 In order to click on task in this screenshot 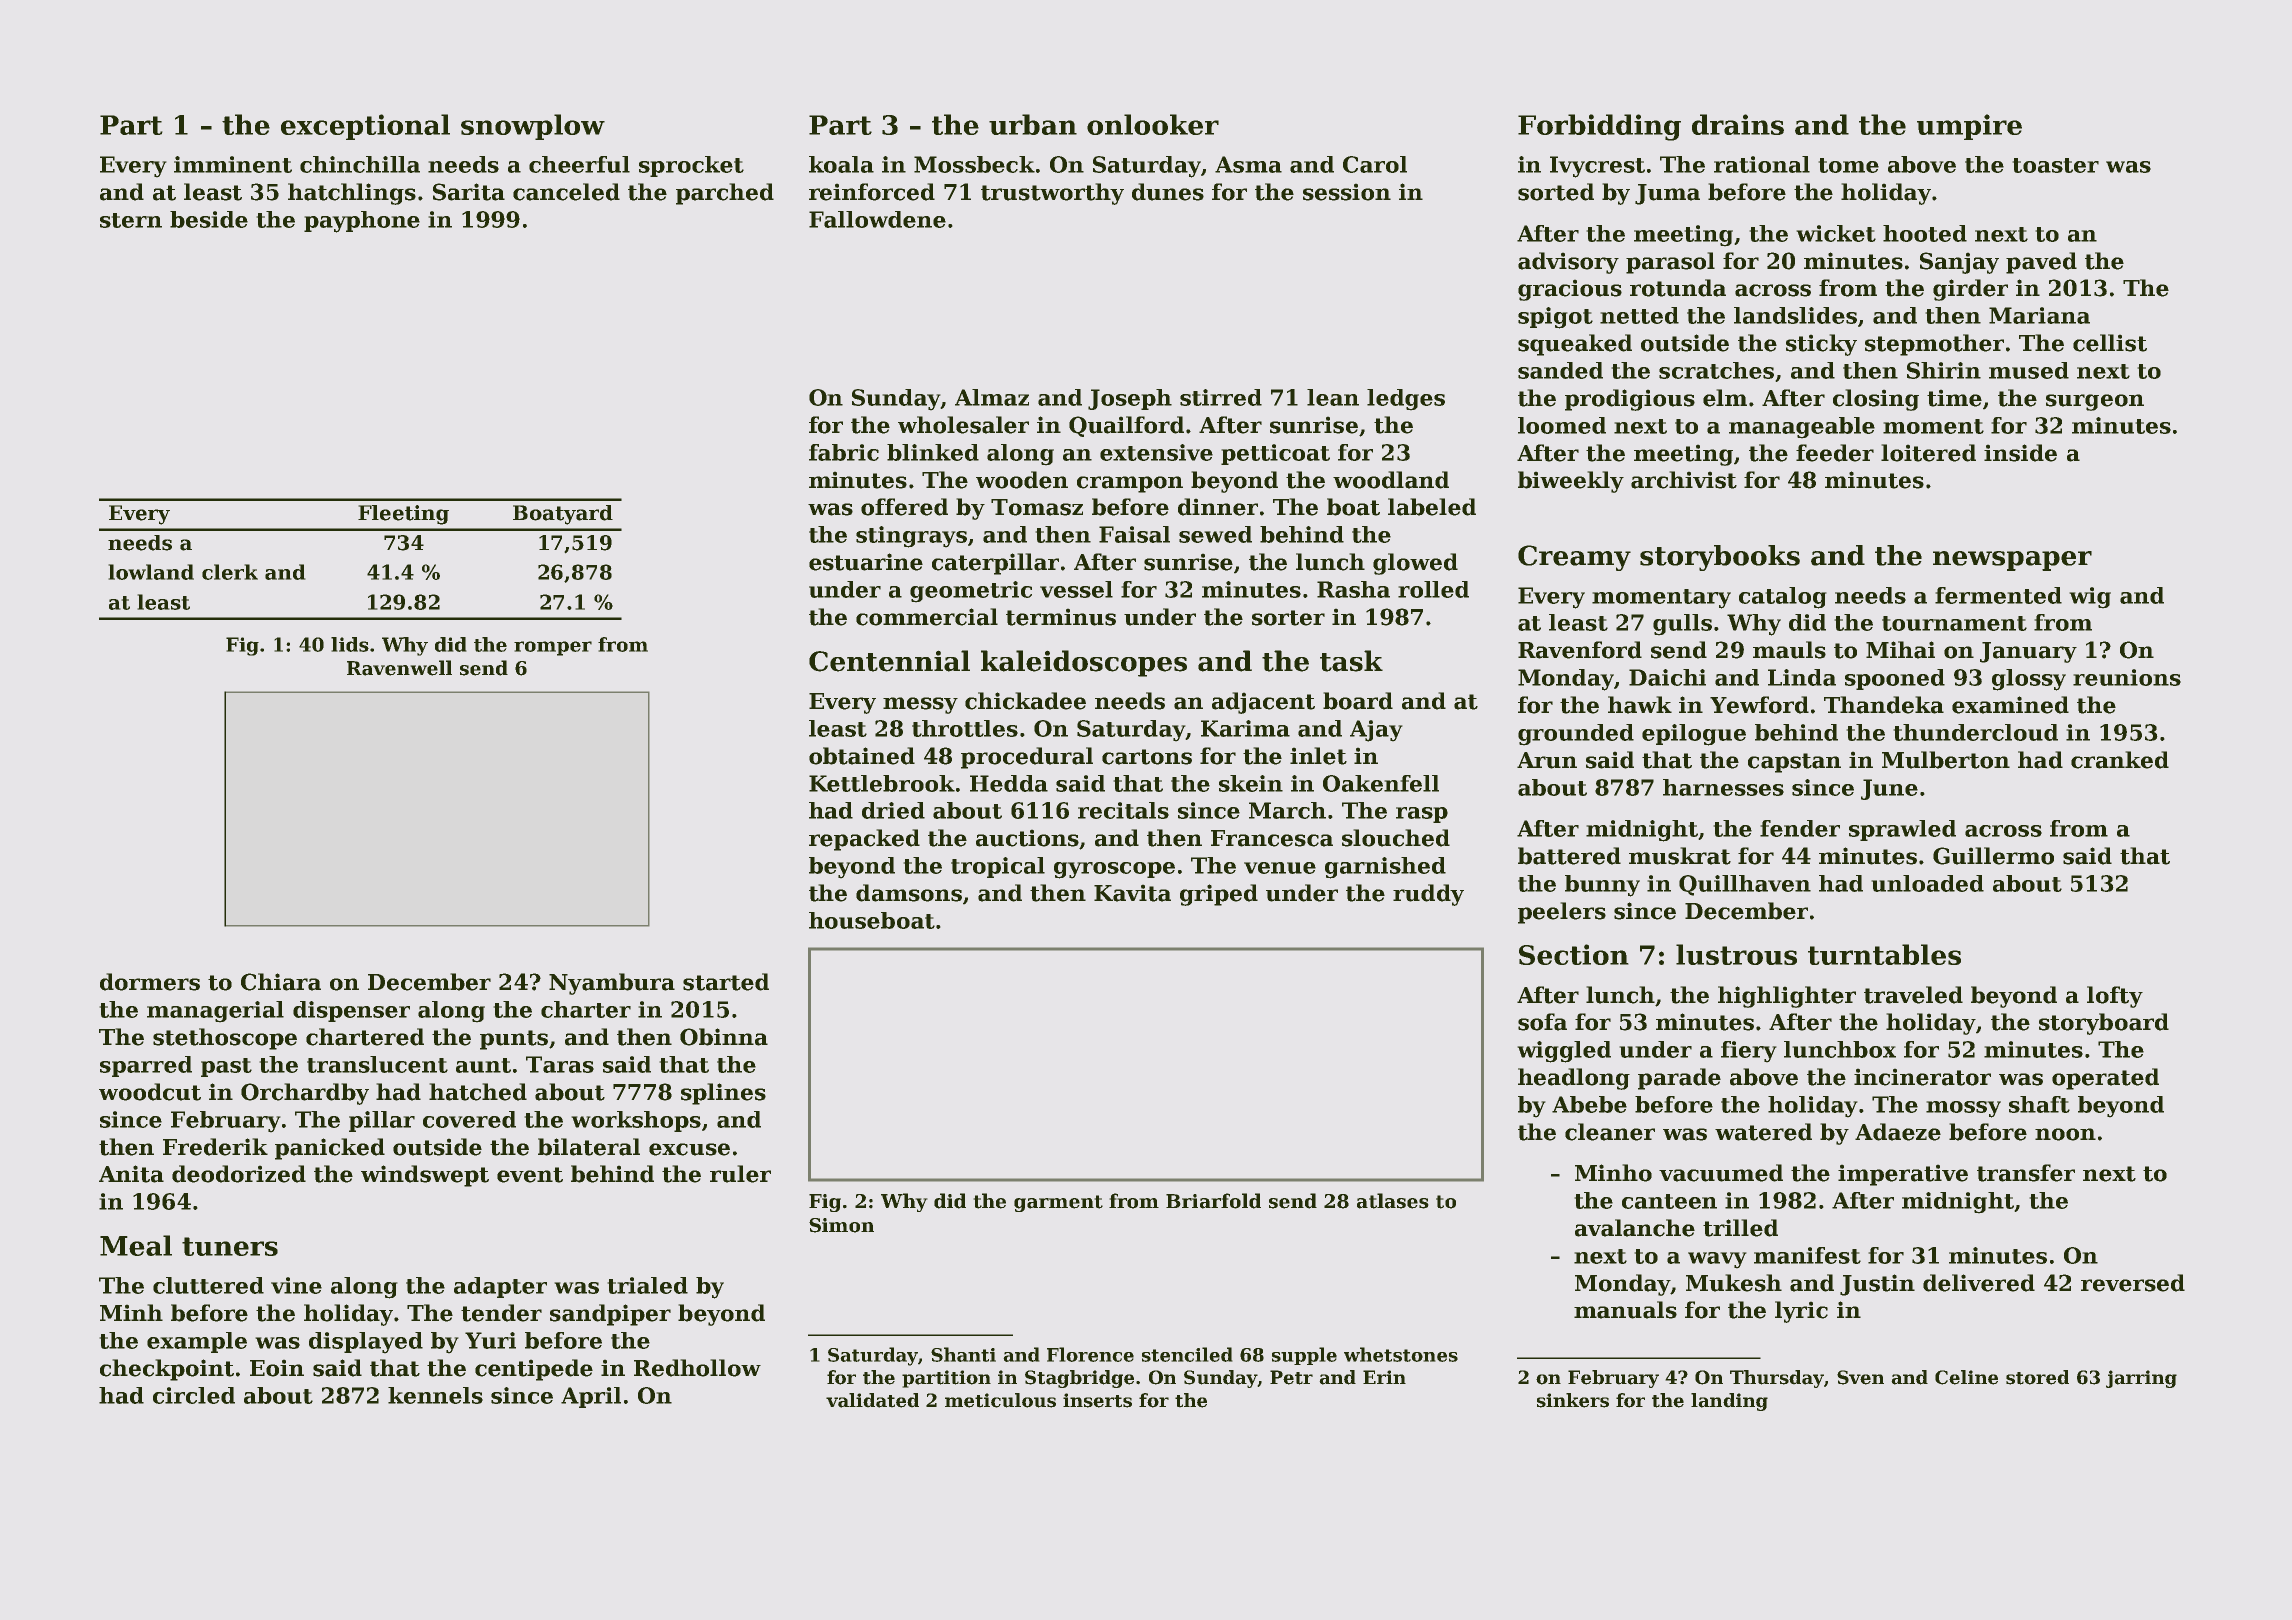, I will do `click(1351, 661)`.
